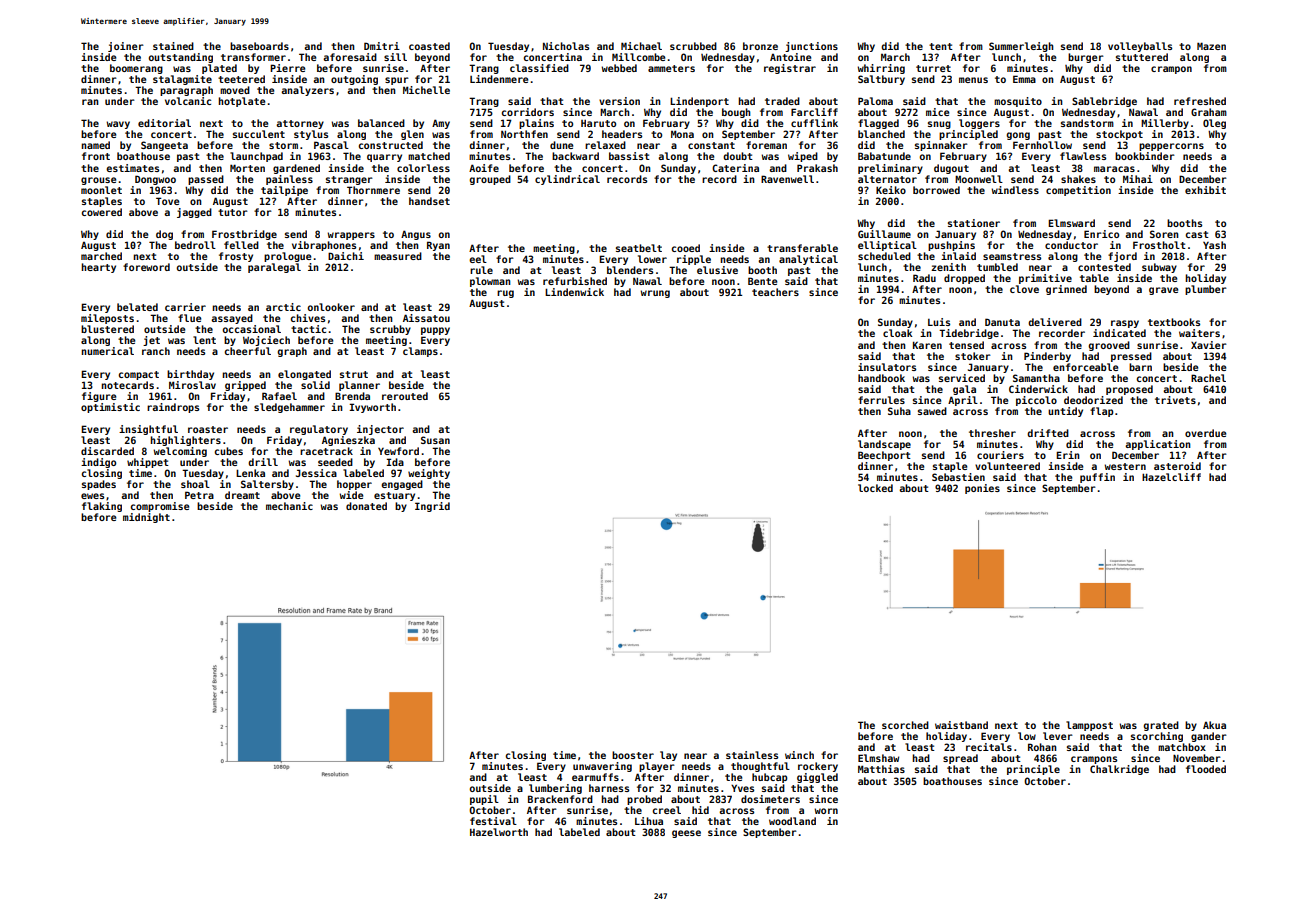 The height and width of the screenshot is (924, 1308). I want to click on analyzers, so click(307, 91).
